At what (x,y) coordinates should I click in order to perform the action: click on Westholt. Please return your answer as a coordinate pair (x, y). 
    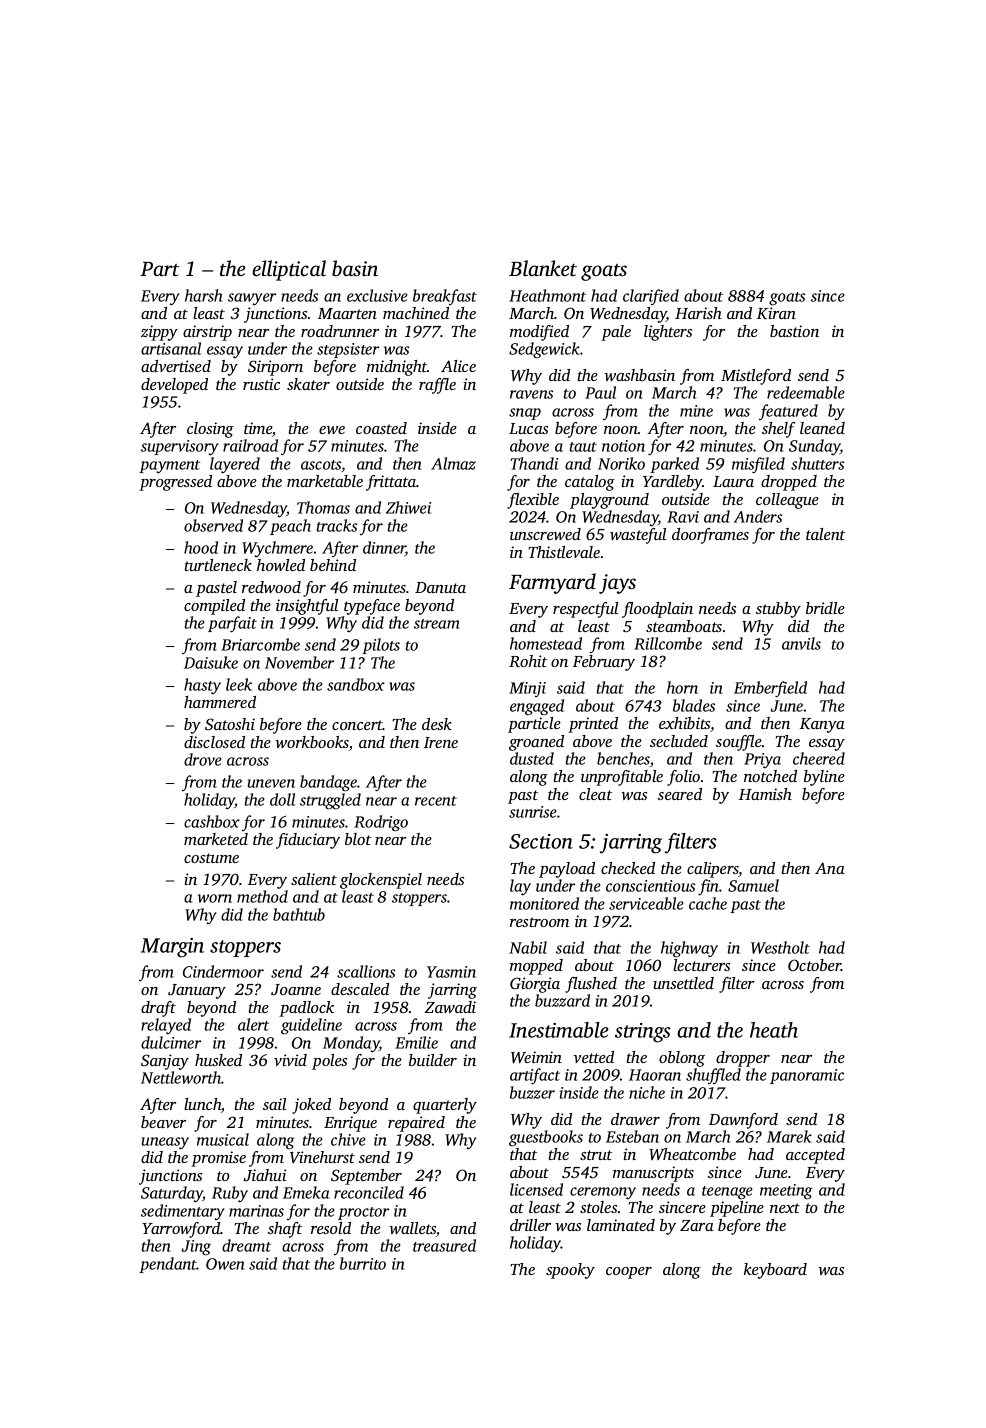
    Looking at the image, I should click on (780, 947).
